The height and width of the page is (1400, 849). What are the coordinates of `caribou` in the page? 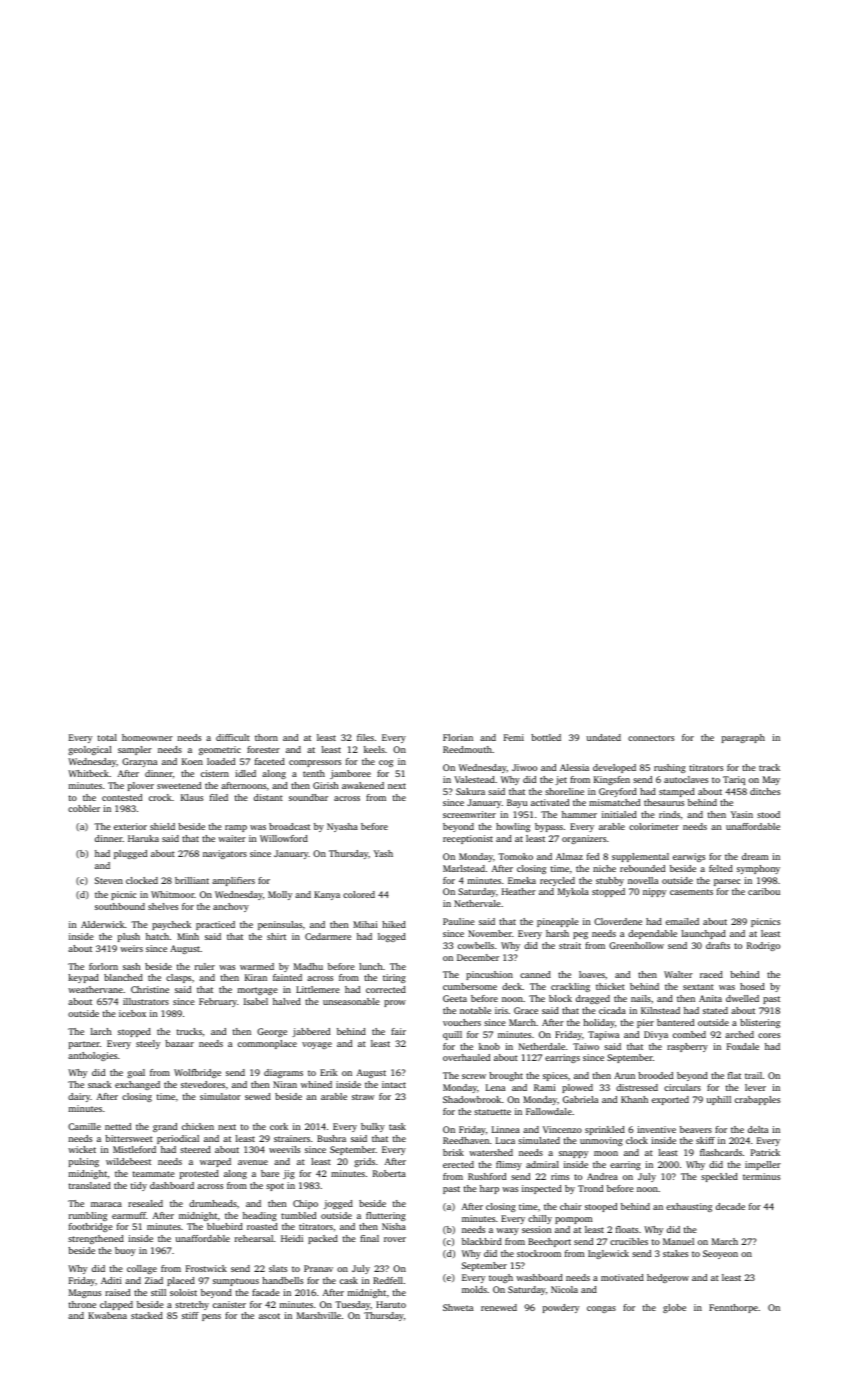 It's located at (764, 891).
